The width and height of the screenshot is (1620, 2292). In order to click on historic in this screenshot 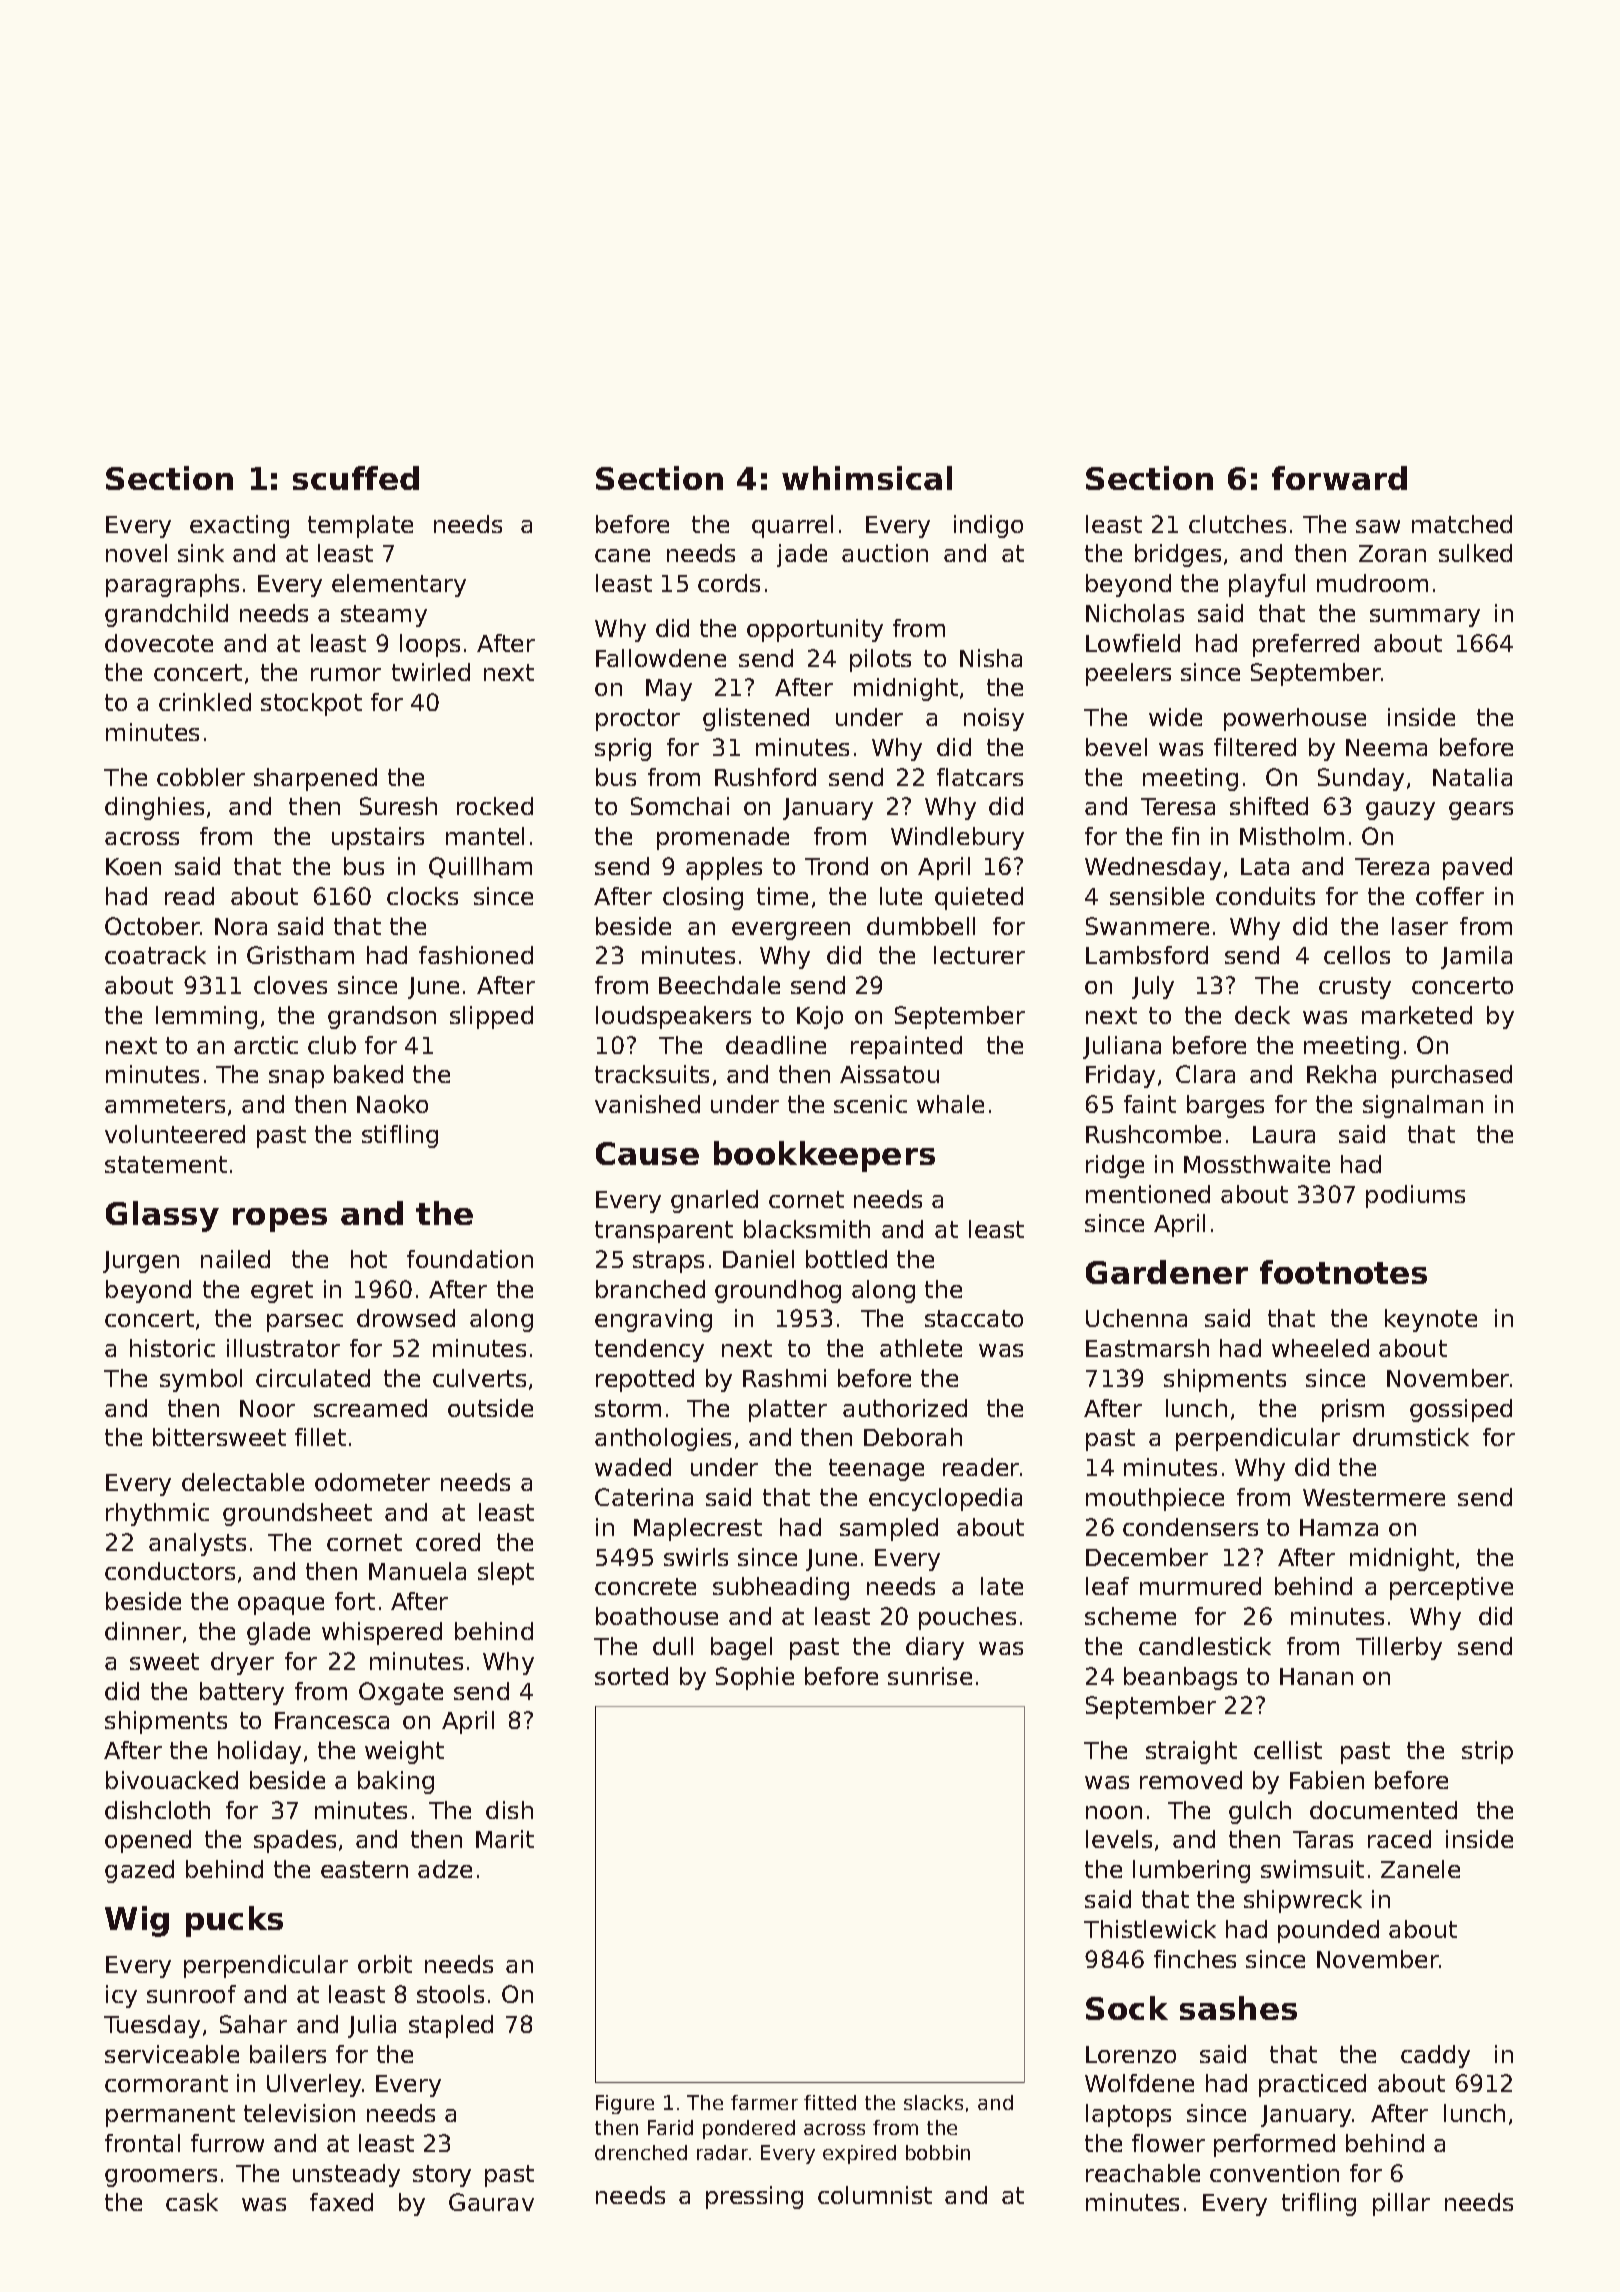, I will do `click(172, 1348)`.
